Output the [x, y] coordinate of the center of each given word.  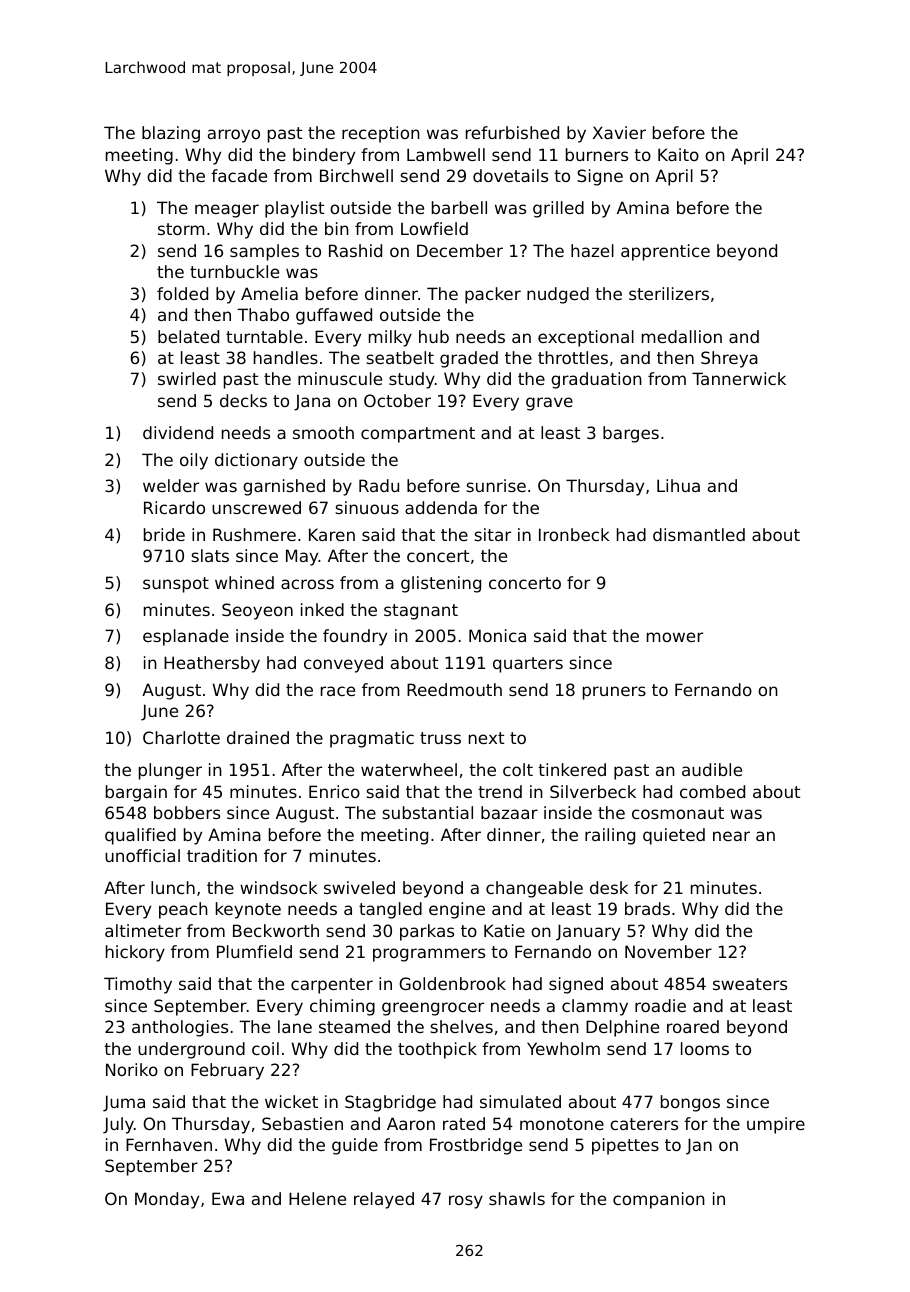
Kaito [678, 154]
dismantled [699, 534]
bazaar [509, 812]
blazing [171, 134]
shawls [517, 1198]
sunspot [176, 585]
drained [258, 737]
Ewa [228, 1198]
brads [647, 908]
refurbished [512, 132]
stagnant [421, 612]
